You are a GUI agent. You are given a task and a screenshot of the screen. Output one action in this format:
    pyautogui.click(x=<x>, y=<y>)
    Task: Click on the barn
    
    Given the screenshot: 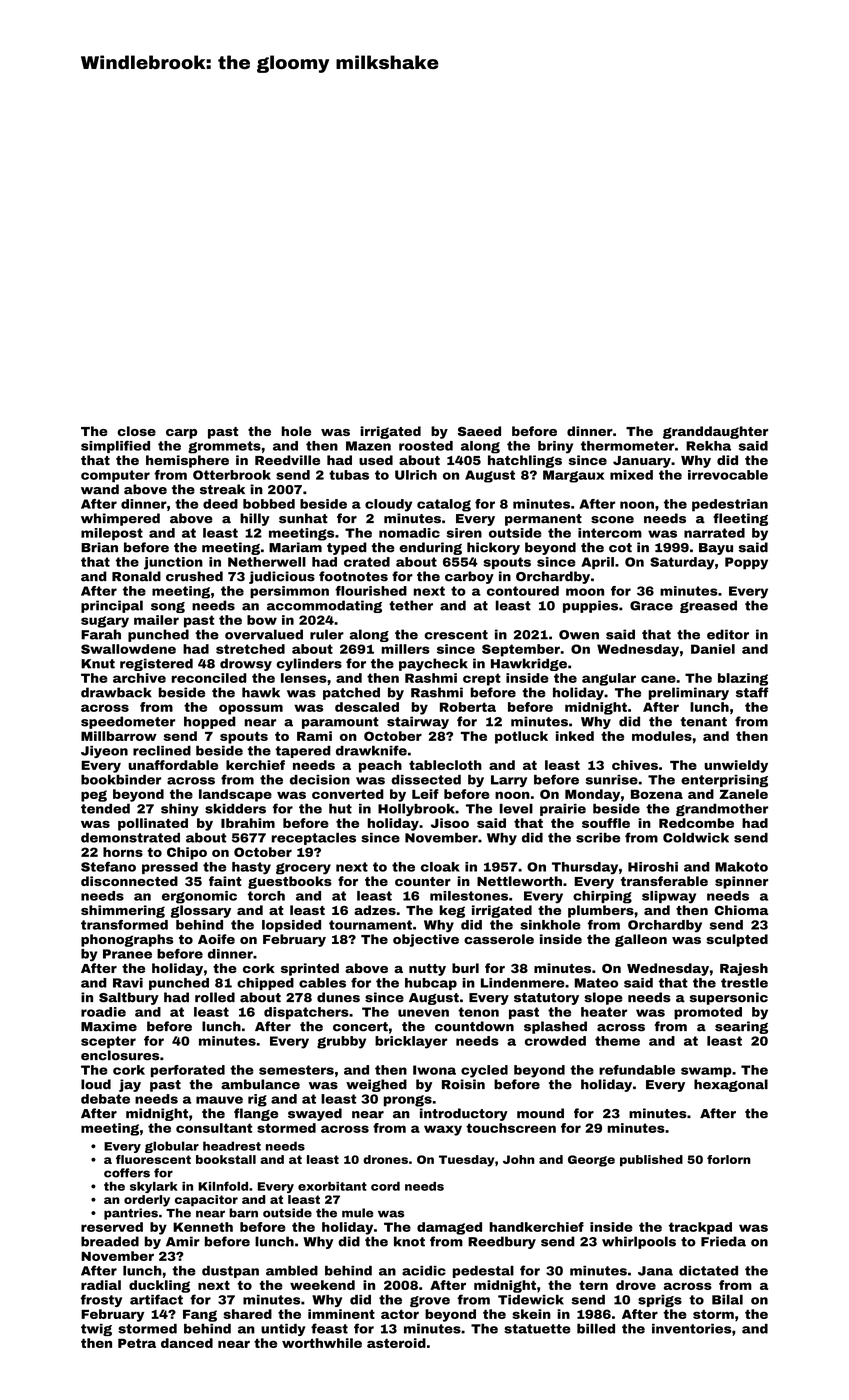 What is the action you would take?
    pyautogui.click(x=243, y=1213)
